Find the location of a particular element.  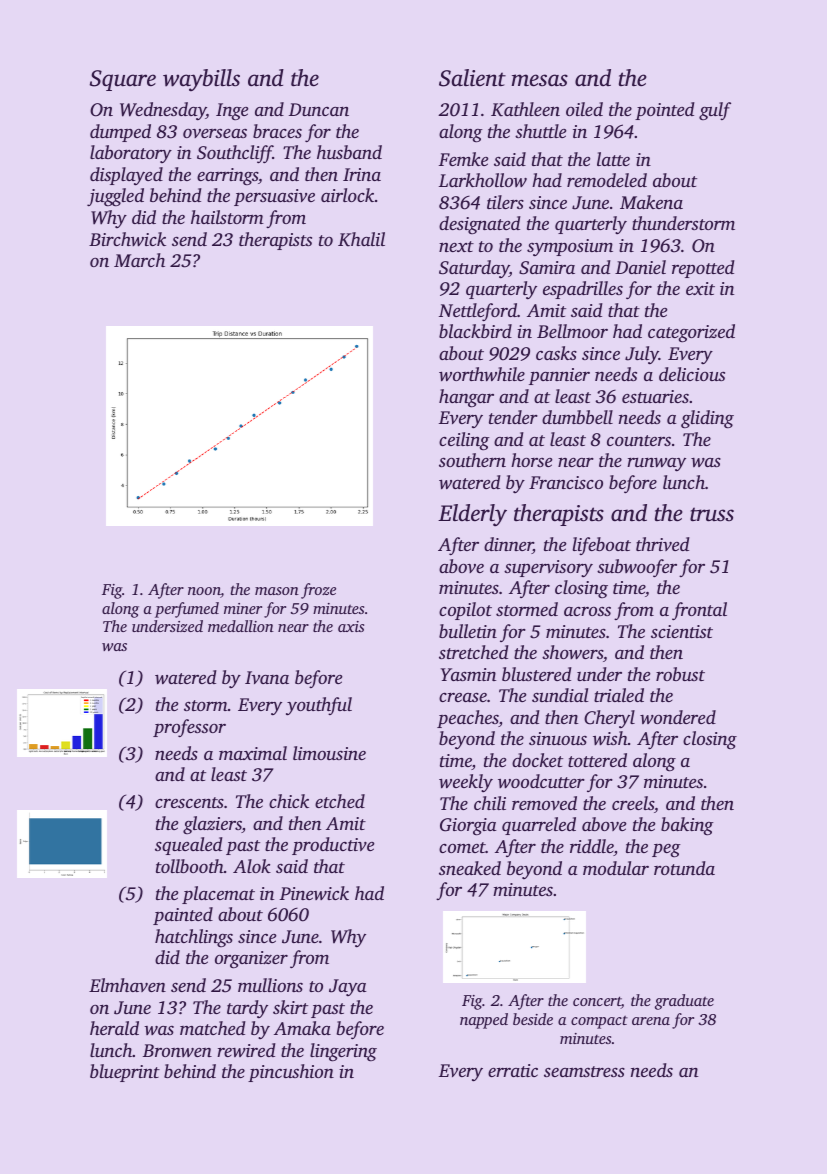

noon is located at coordinates (204, 592).
